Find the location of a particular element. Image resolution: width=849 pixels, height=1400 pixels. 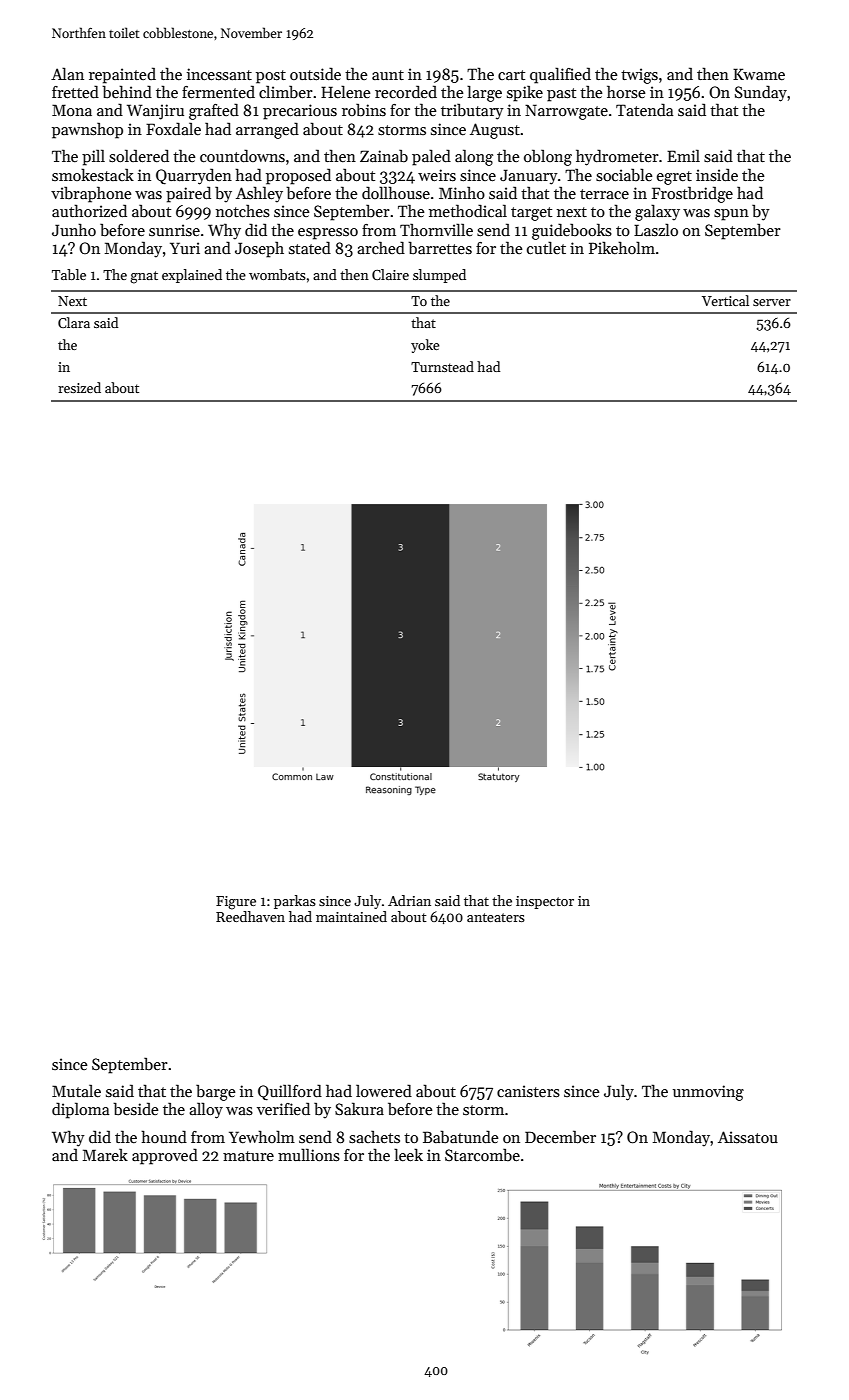

Turnstead is located at coordinates (442, 366).
